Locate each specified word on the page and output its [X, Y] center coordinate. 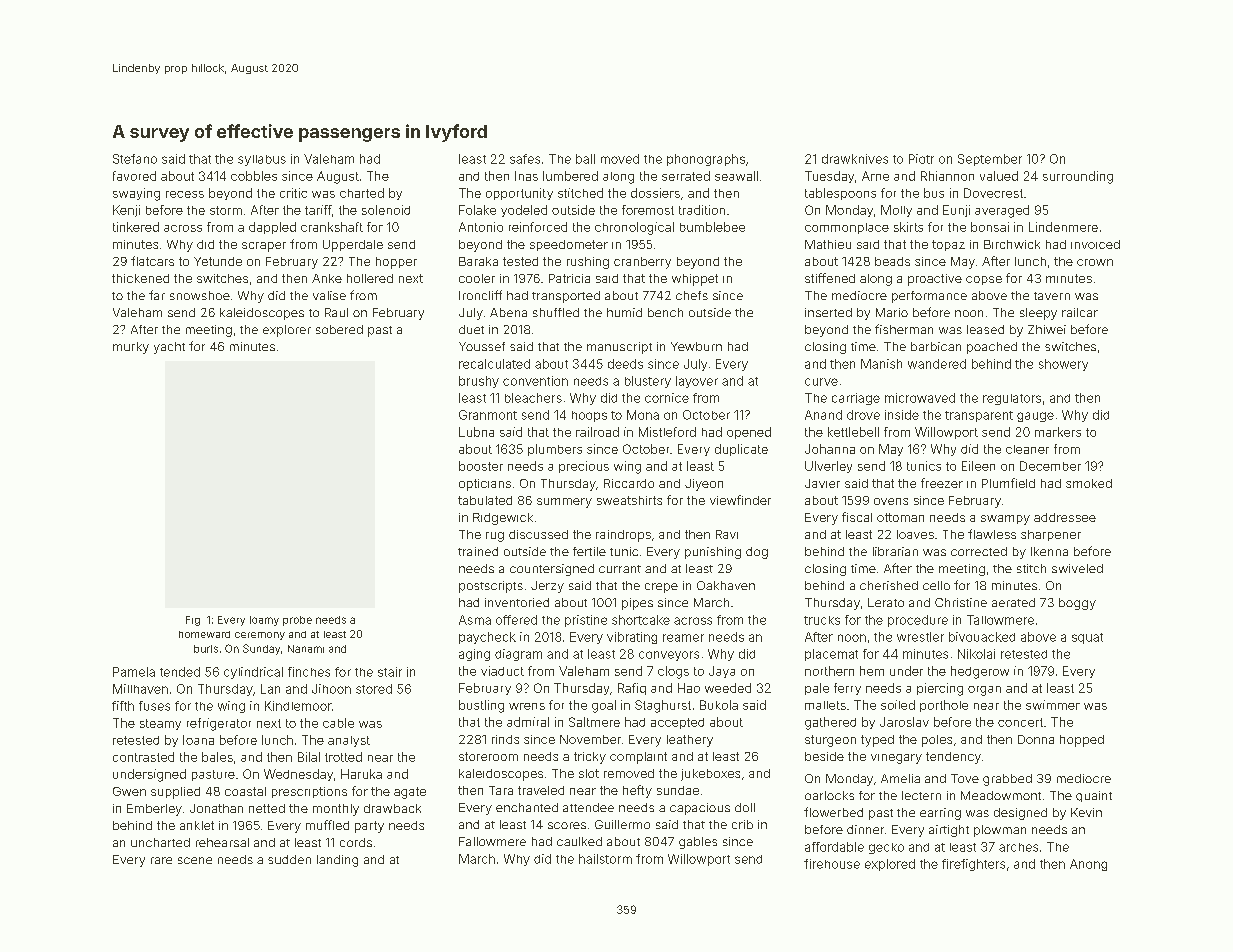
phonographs [706, 160]
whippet [695, 280]
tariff [318, 210]
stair [390, 672]
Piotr [921, 159]
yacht [169, 348]
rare [161, 860]
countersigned [552, 570]
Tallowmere [1000, 620]
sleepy [1038, 314]
